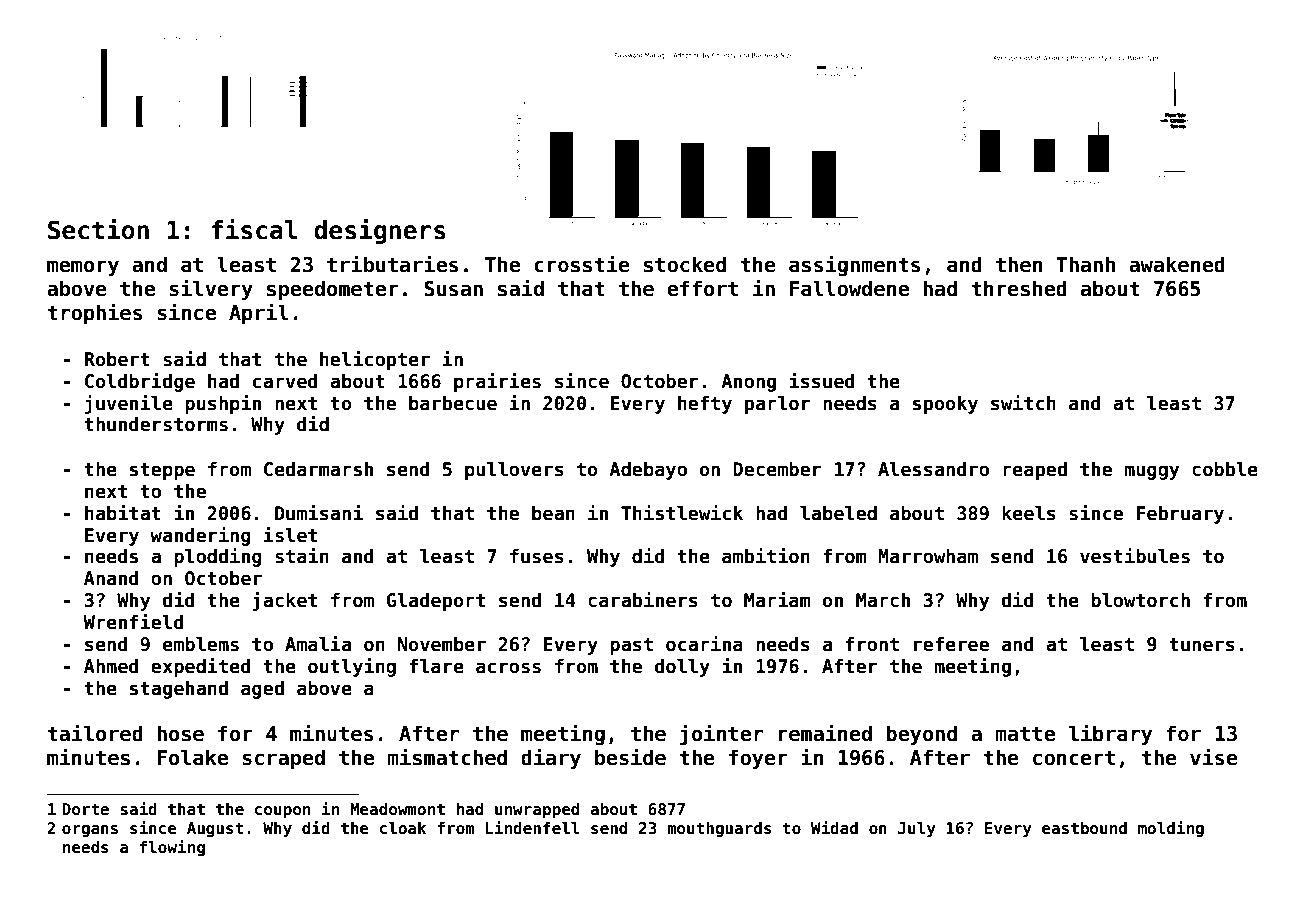 This screenshot has width=1308, height=924. Describe the element at coordinates (1214, 757) in the screenshot. I see `vise` at that location.
